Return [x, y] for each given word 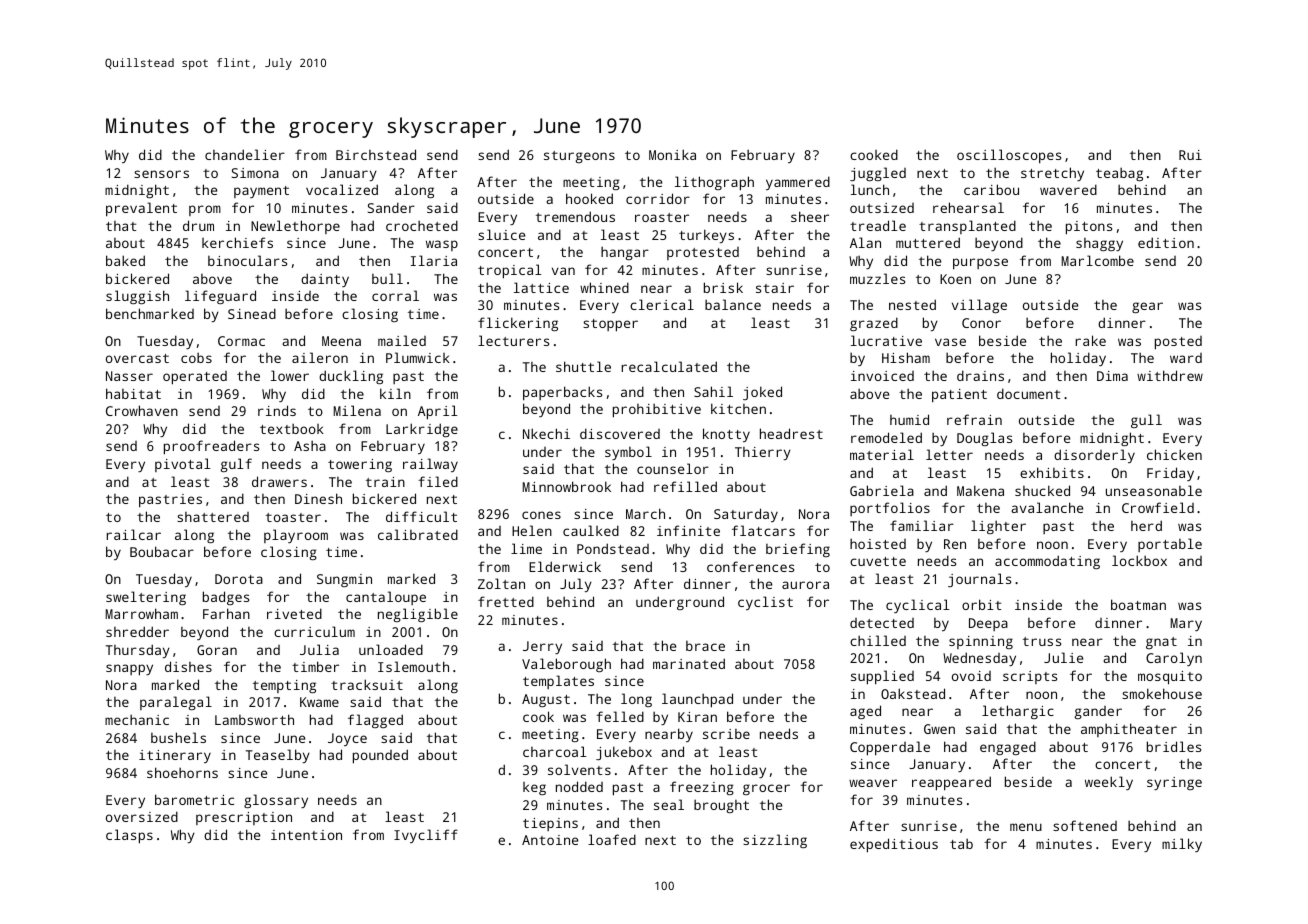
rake [1091, 340]
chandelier [245, 154]
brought [721, 806]
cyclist [765, 603]
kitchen [738, 408]
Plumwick [418, 357]
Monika [672, 154]
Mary [1186, 624]
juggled [878, 174]
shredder [137, 631]
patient [959, 396]
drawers [279, 481]
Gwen [939, 729]
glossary [276, 801]
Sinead [252, 313]
